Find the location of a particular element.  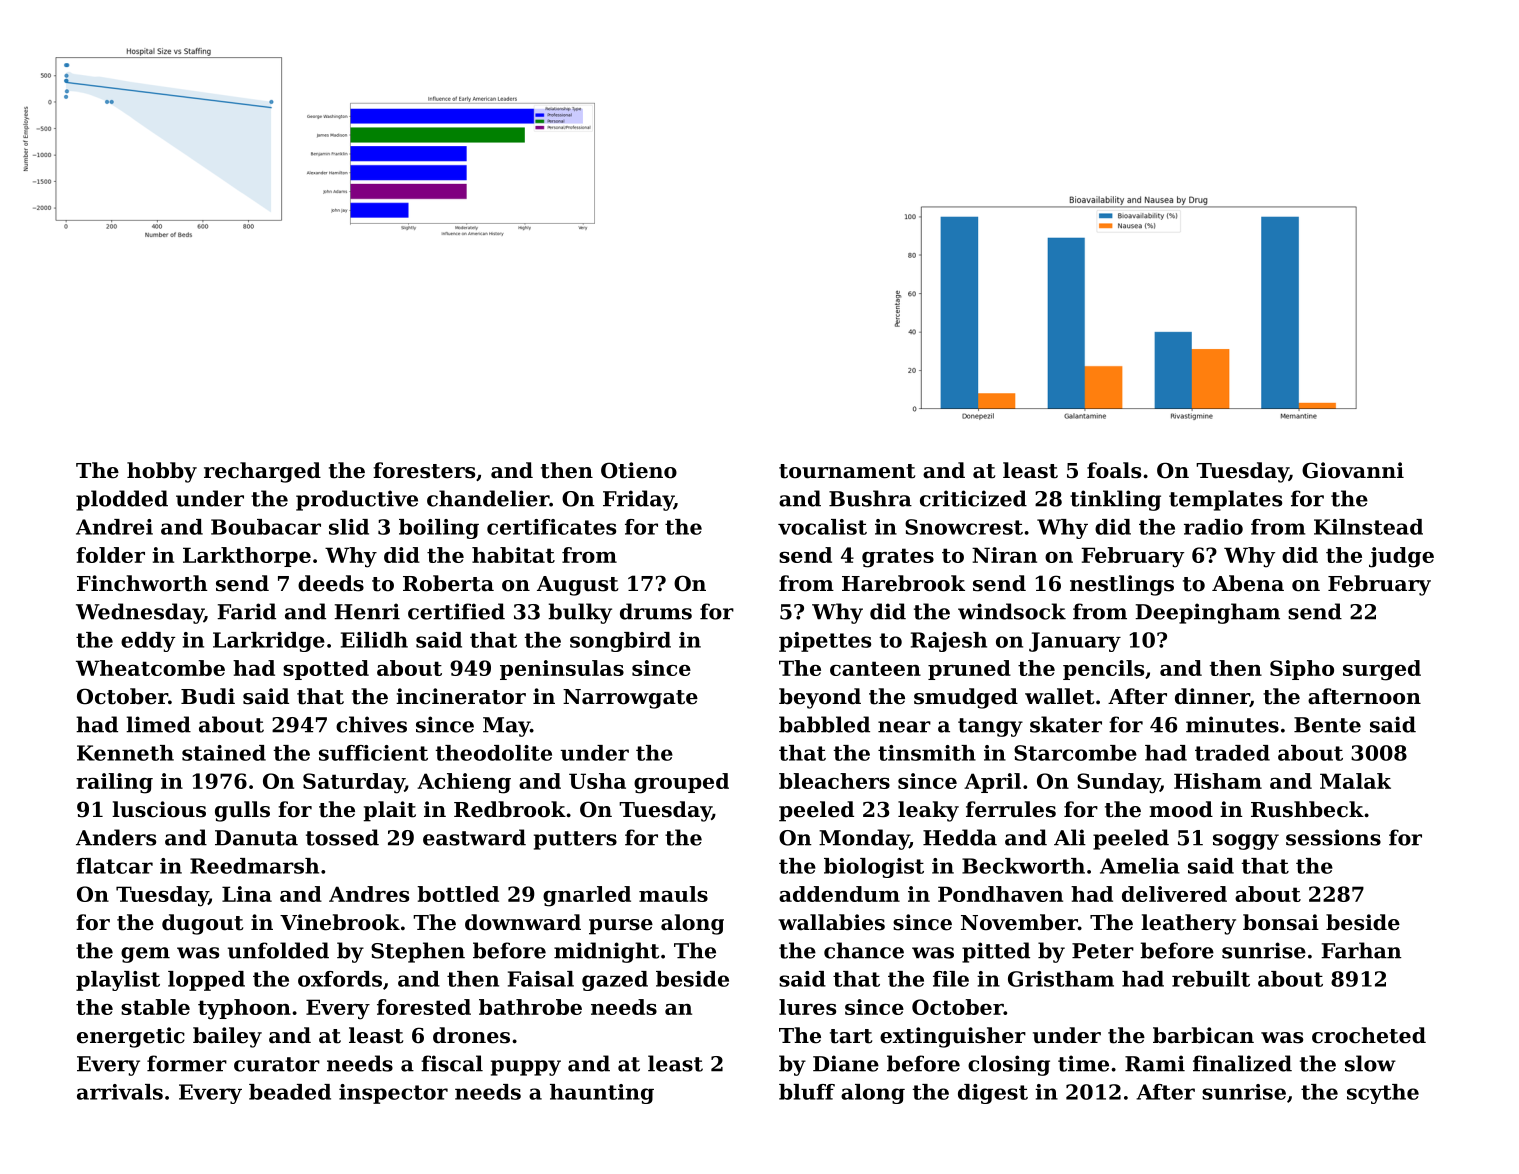

bailey is located at coordinates (227, 1037).
